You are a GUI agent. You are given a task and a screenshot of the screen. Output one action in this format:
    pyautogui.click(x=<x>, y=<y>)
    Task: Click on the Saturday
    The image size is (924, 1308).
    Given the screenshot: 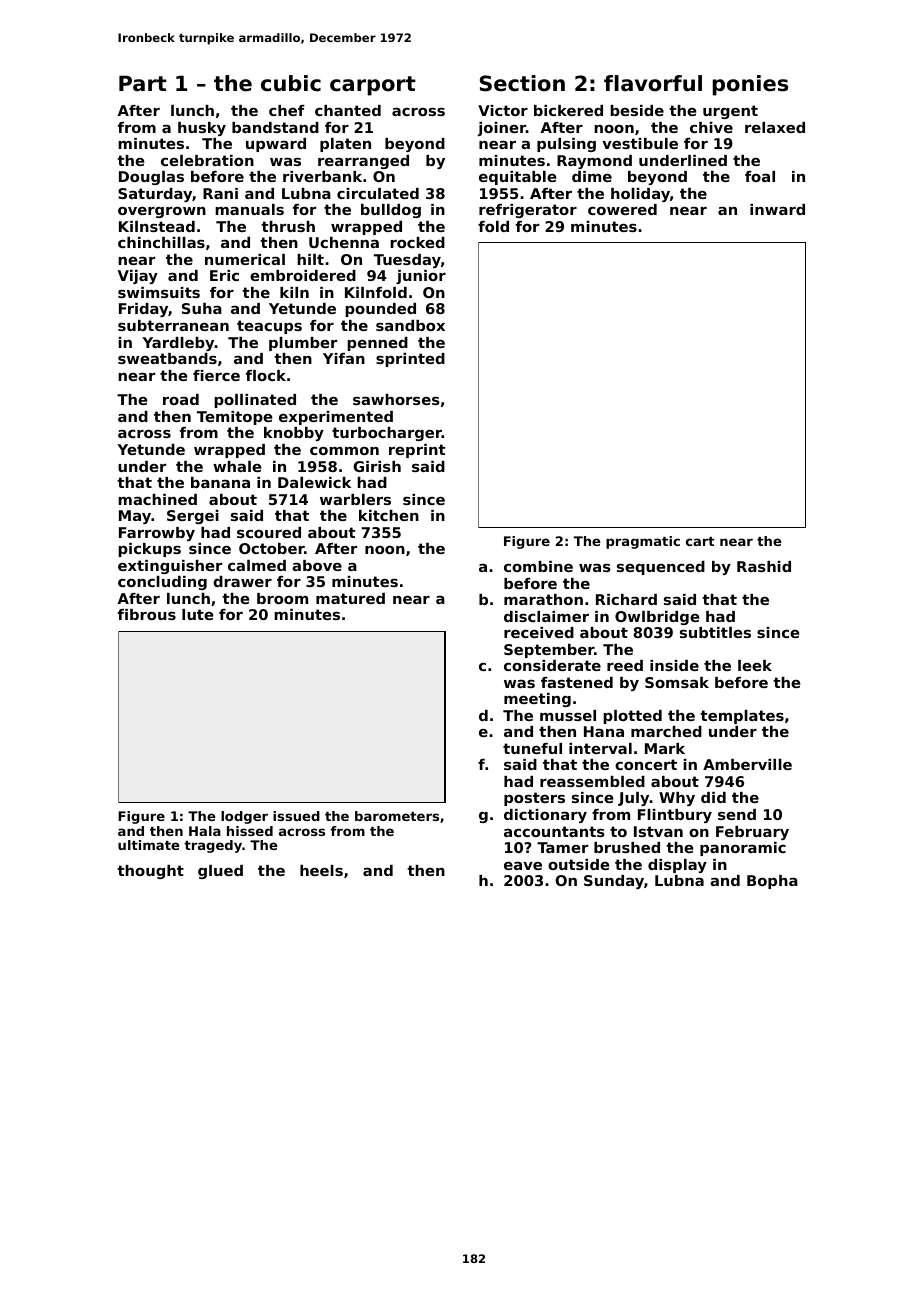 What is the action you would take?
    pyautogui.click(x=155, y=195)
